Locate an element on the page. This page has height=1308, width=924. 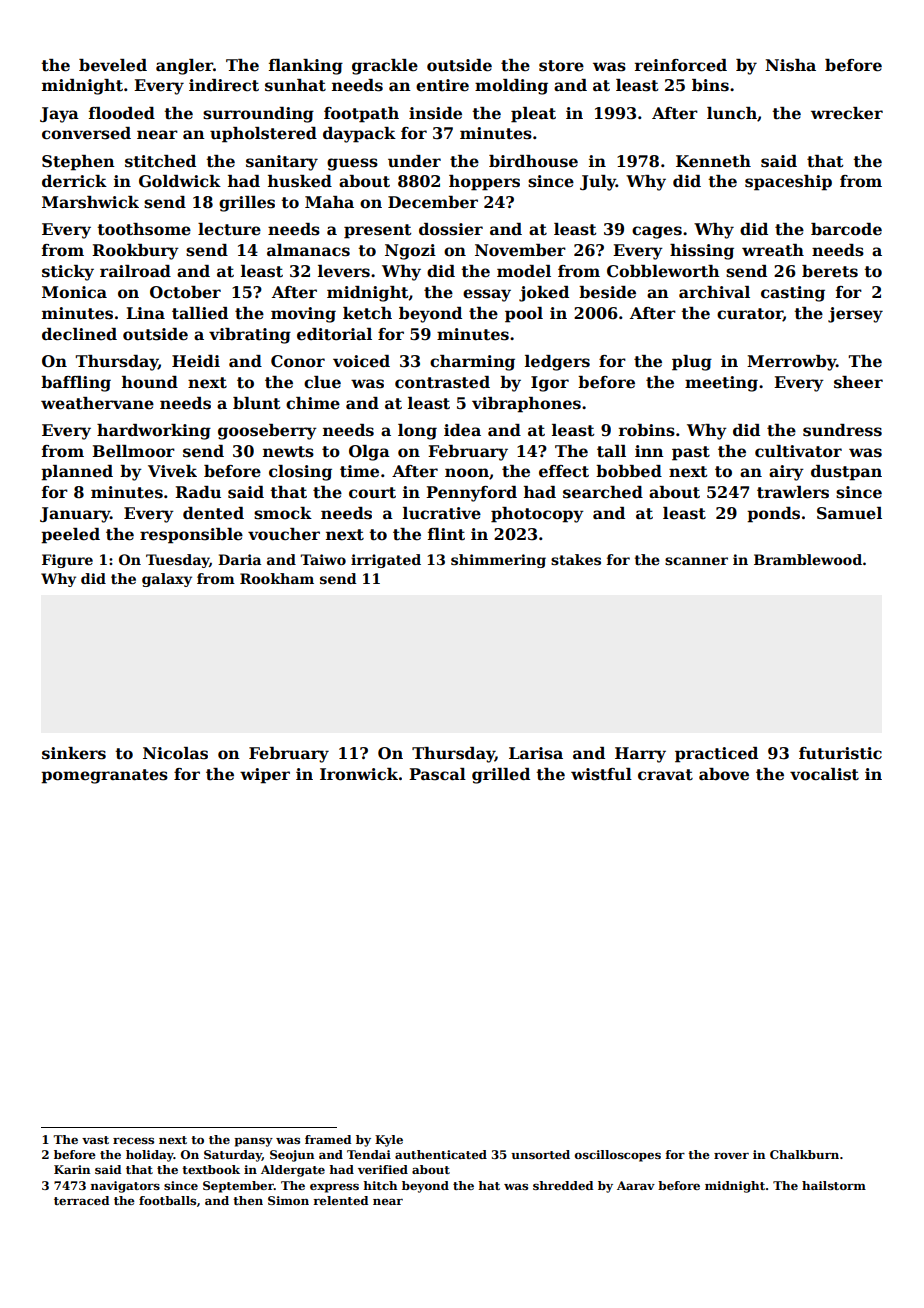
wistful is located at coordinates (601, 774).
